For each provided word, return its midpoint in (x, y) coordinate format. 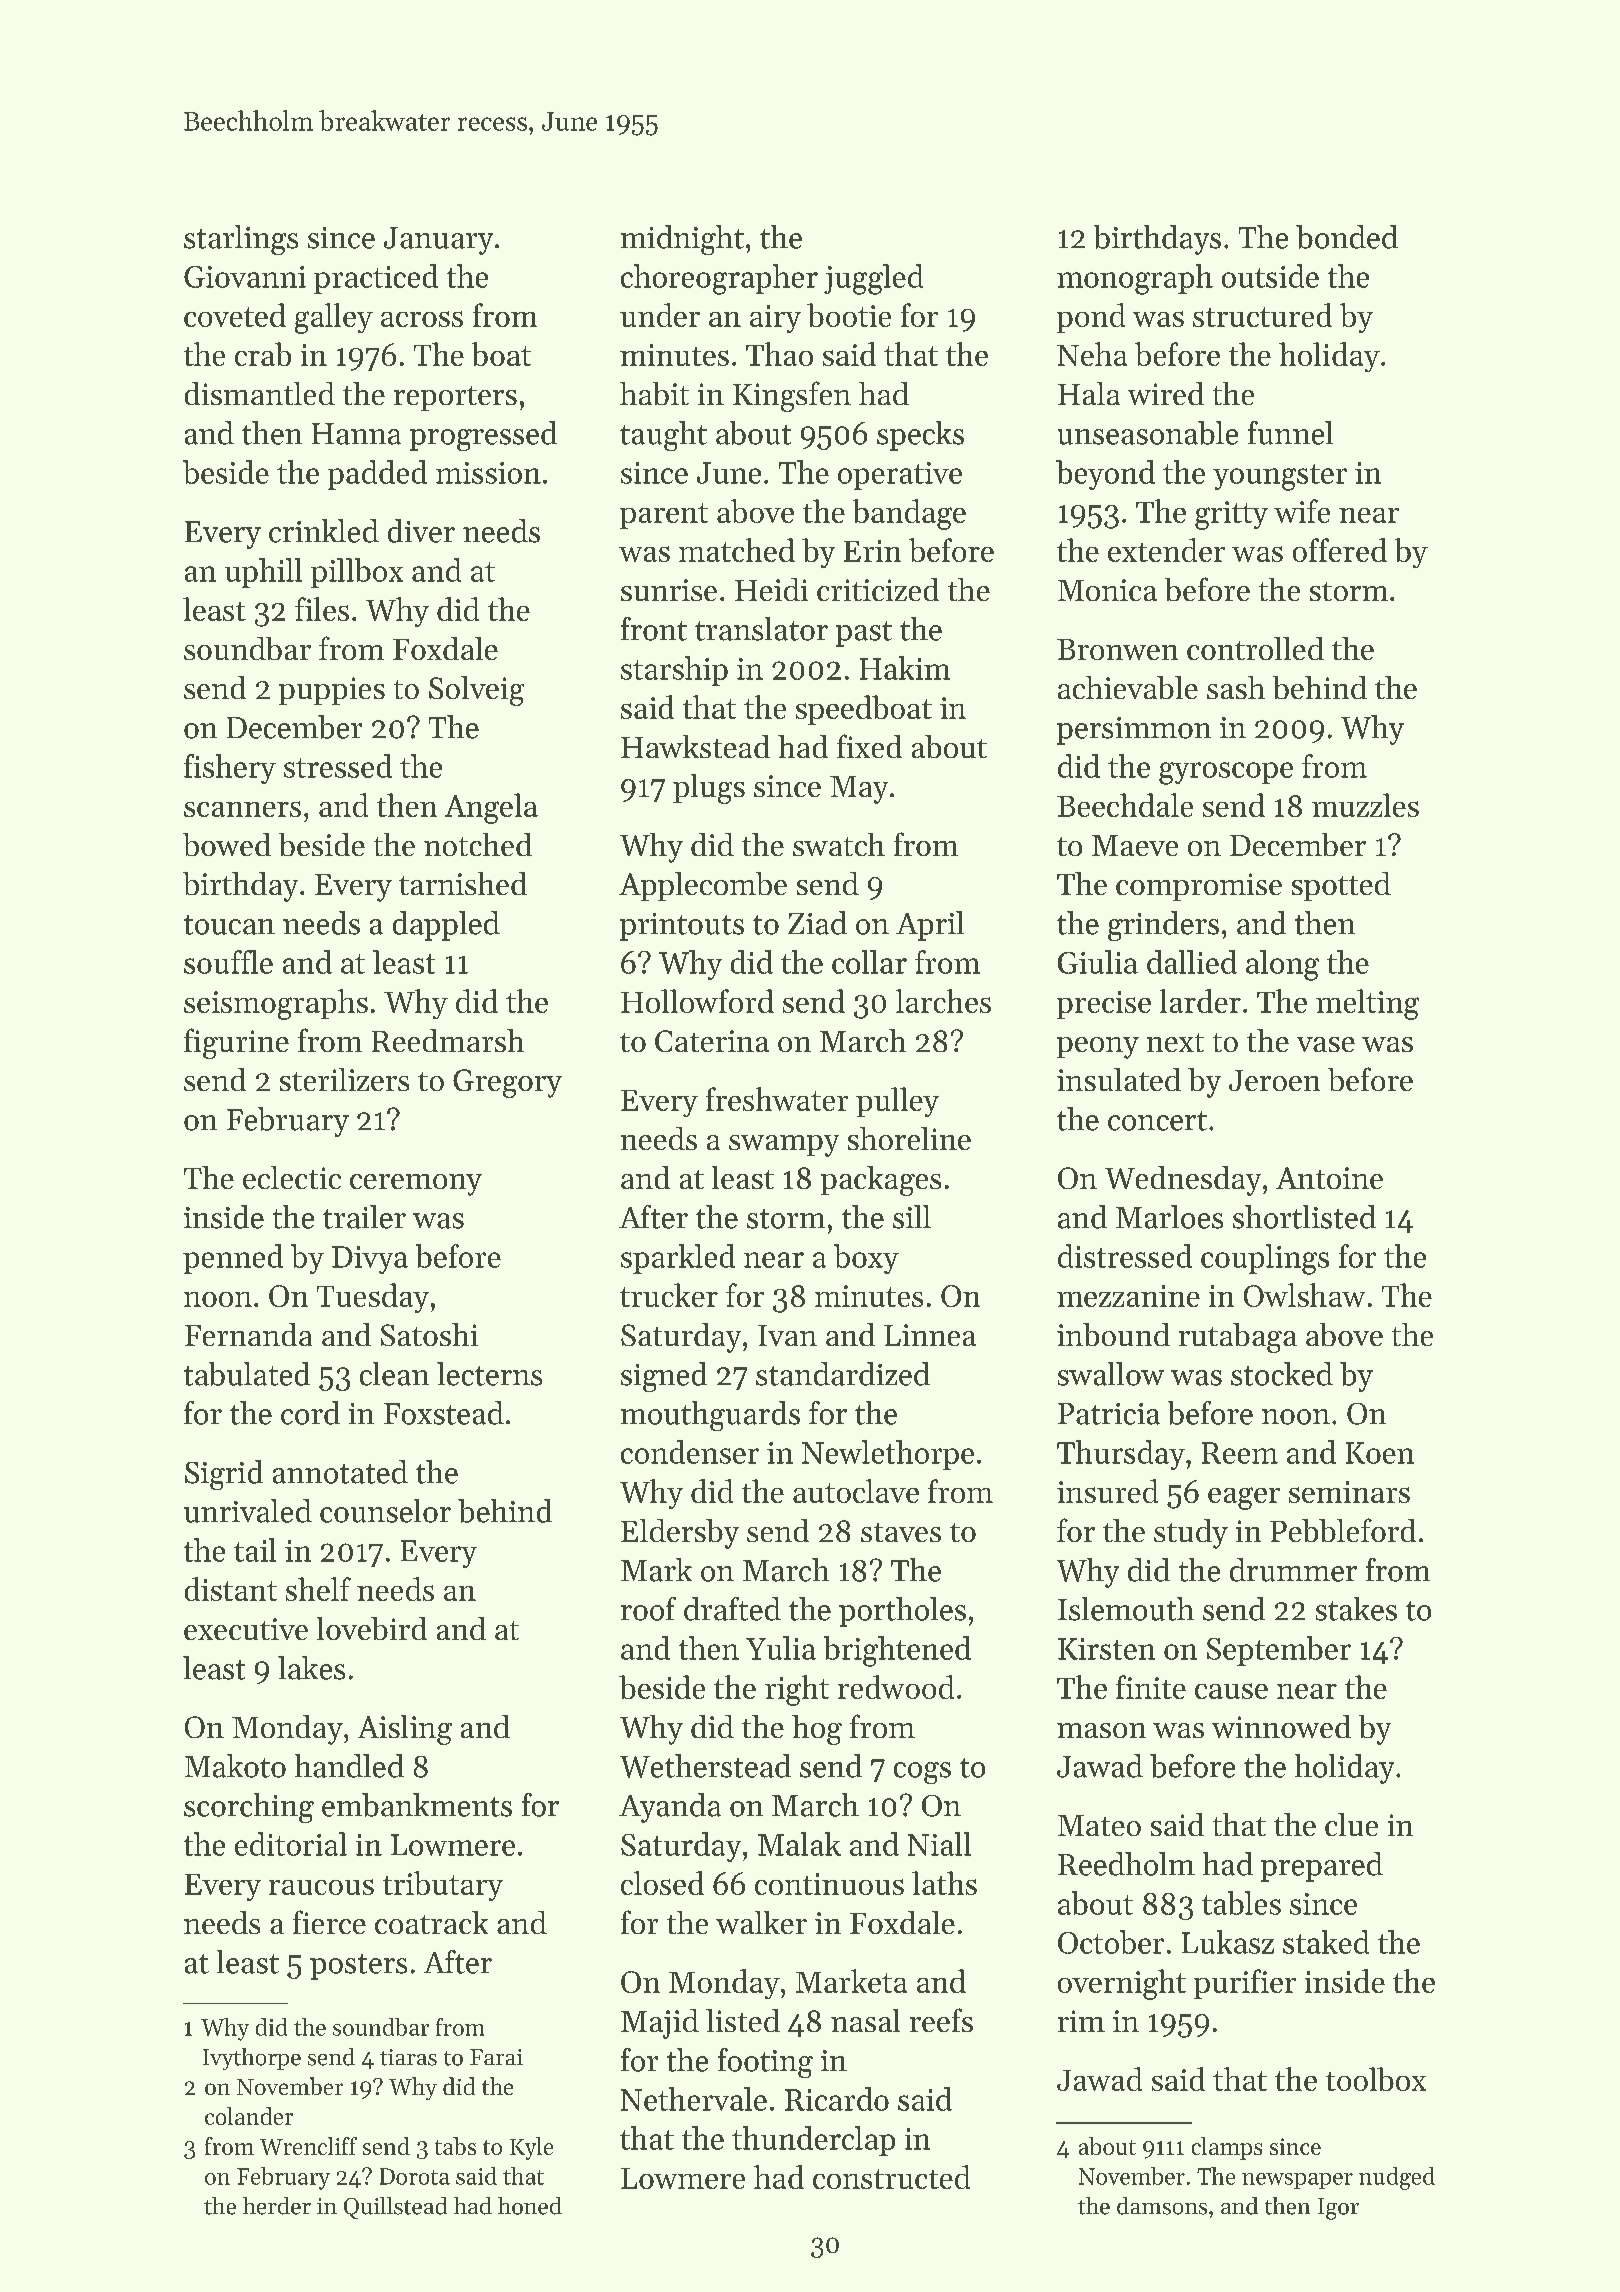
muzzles (1365, 805)
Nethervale (694, 2099)
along (1282, 965)
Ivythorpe (252, 2059)
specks (920, 436)
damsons (1162, 2206)
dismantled (260, 393)
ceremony (416, 1185)
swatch (839, 844)
